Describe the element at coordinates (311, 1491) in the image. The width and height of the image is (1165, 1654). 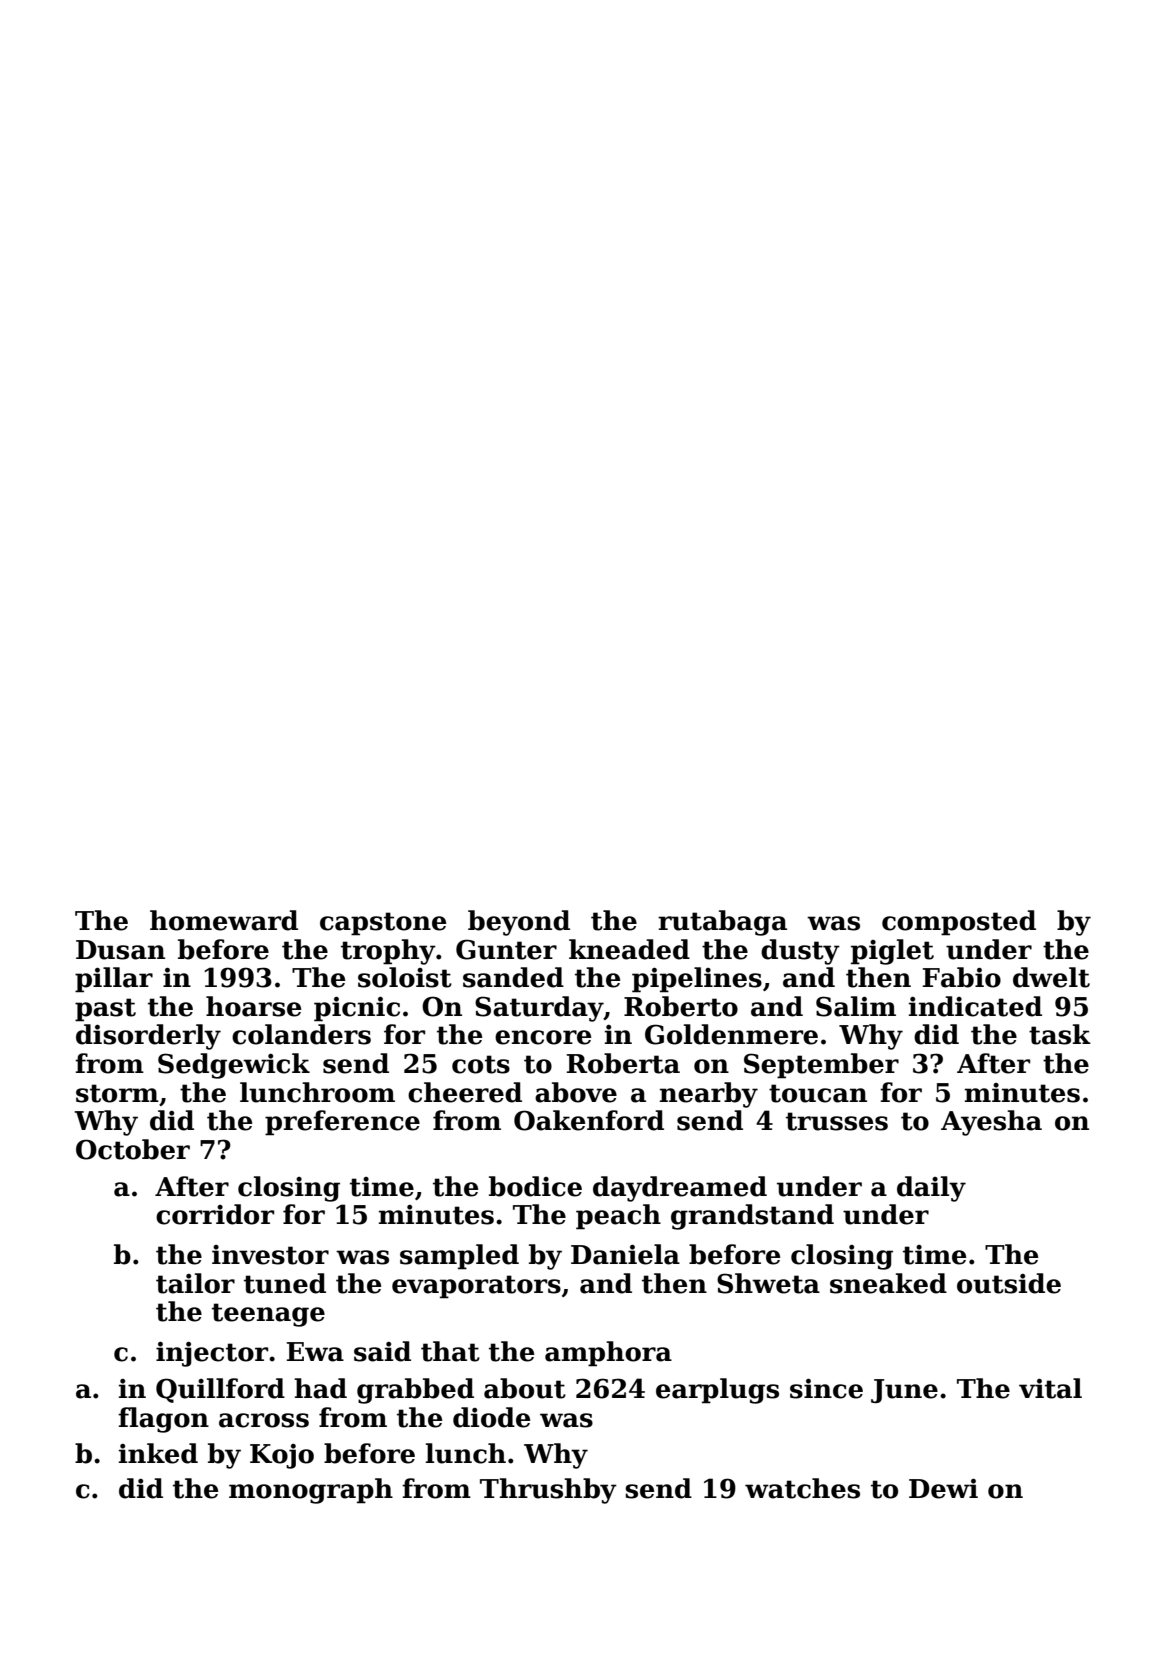
I see `monograph` at that location.
